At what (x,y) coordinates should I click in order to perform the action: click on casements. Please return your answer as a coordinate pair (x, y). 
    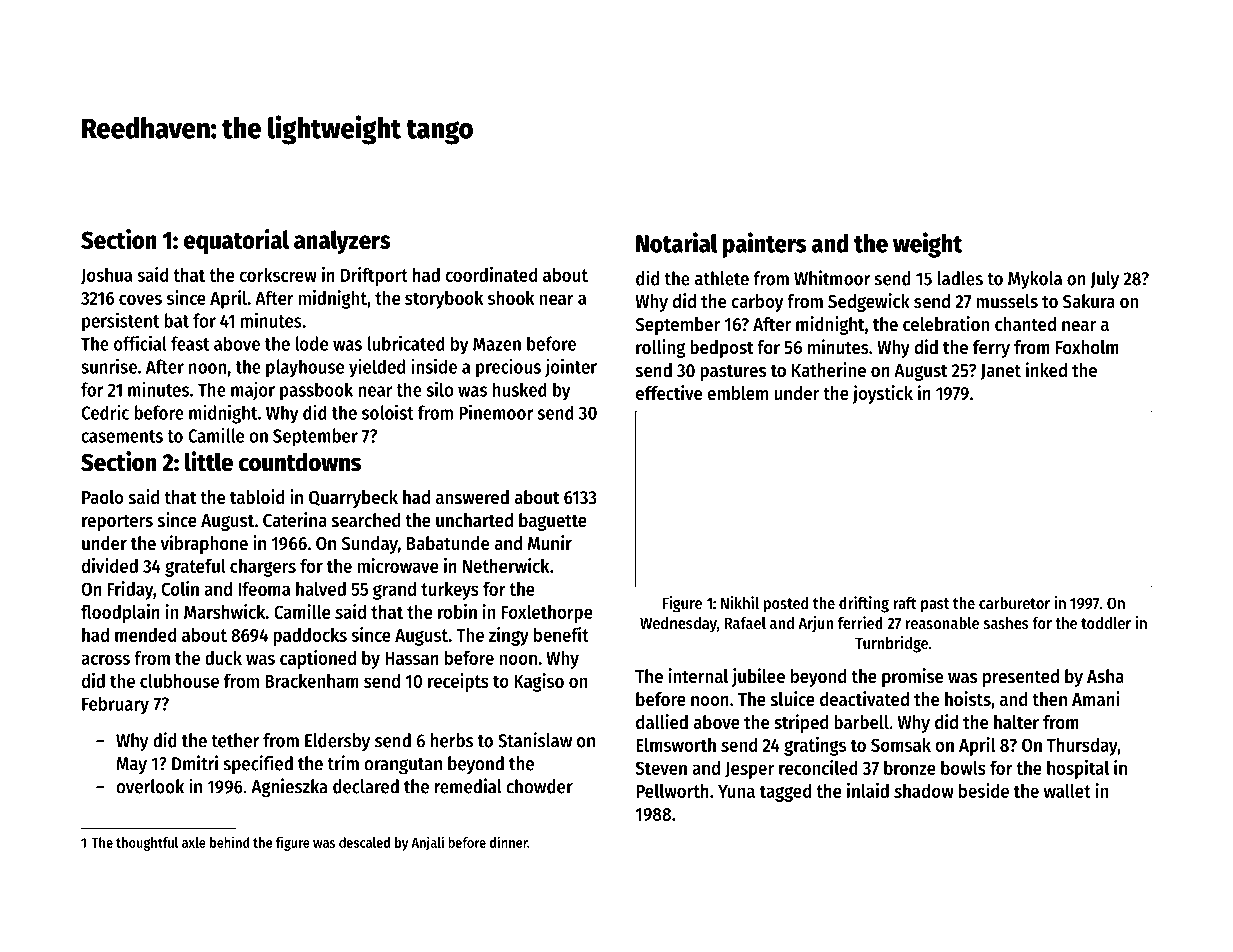
    Looking at the image, I should click on (122, 436).
